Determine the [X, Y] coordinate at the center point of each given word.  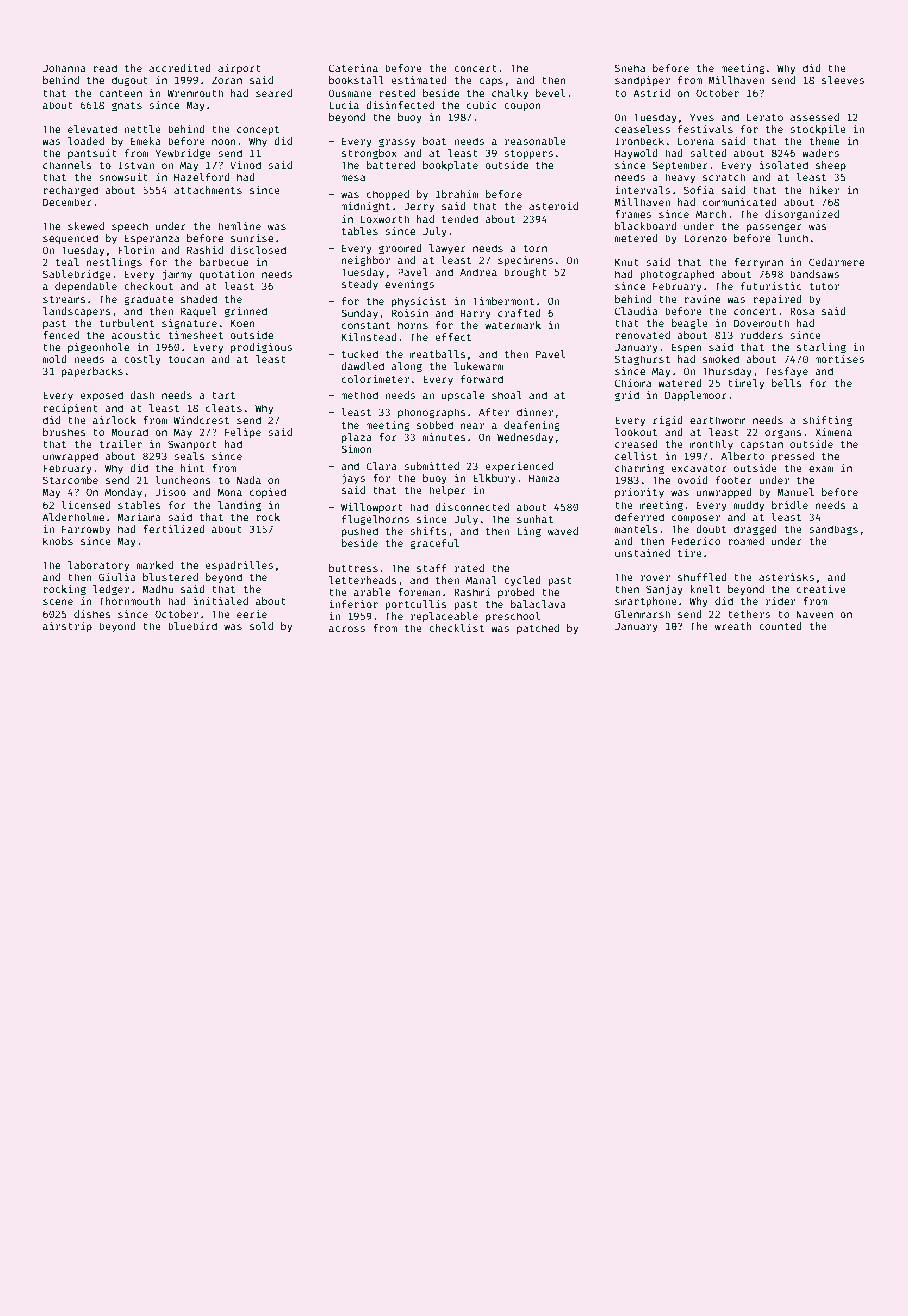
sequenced [70, 239]
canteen [120, 93]
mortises [839, 359]
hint [193, 468]
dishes [92, 614]
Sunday [359, 314]
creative [821, 589]
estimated [419, 80]
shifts [428, 531]
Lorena [696, 141]
